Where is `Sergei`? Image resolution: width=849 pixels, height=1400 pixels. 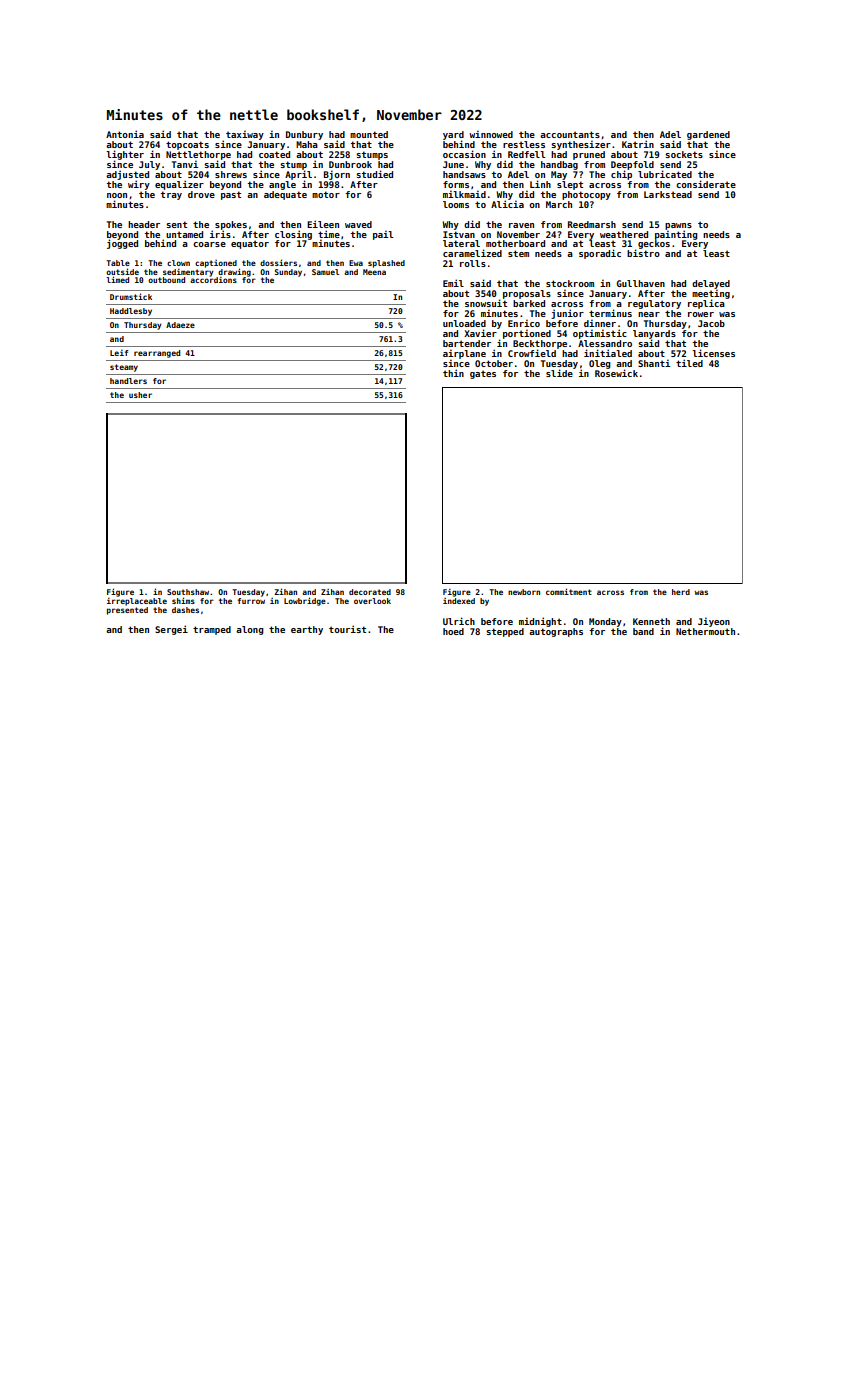 Sergei is located at coordinates (171, 630).
